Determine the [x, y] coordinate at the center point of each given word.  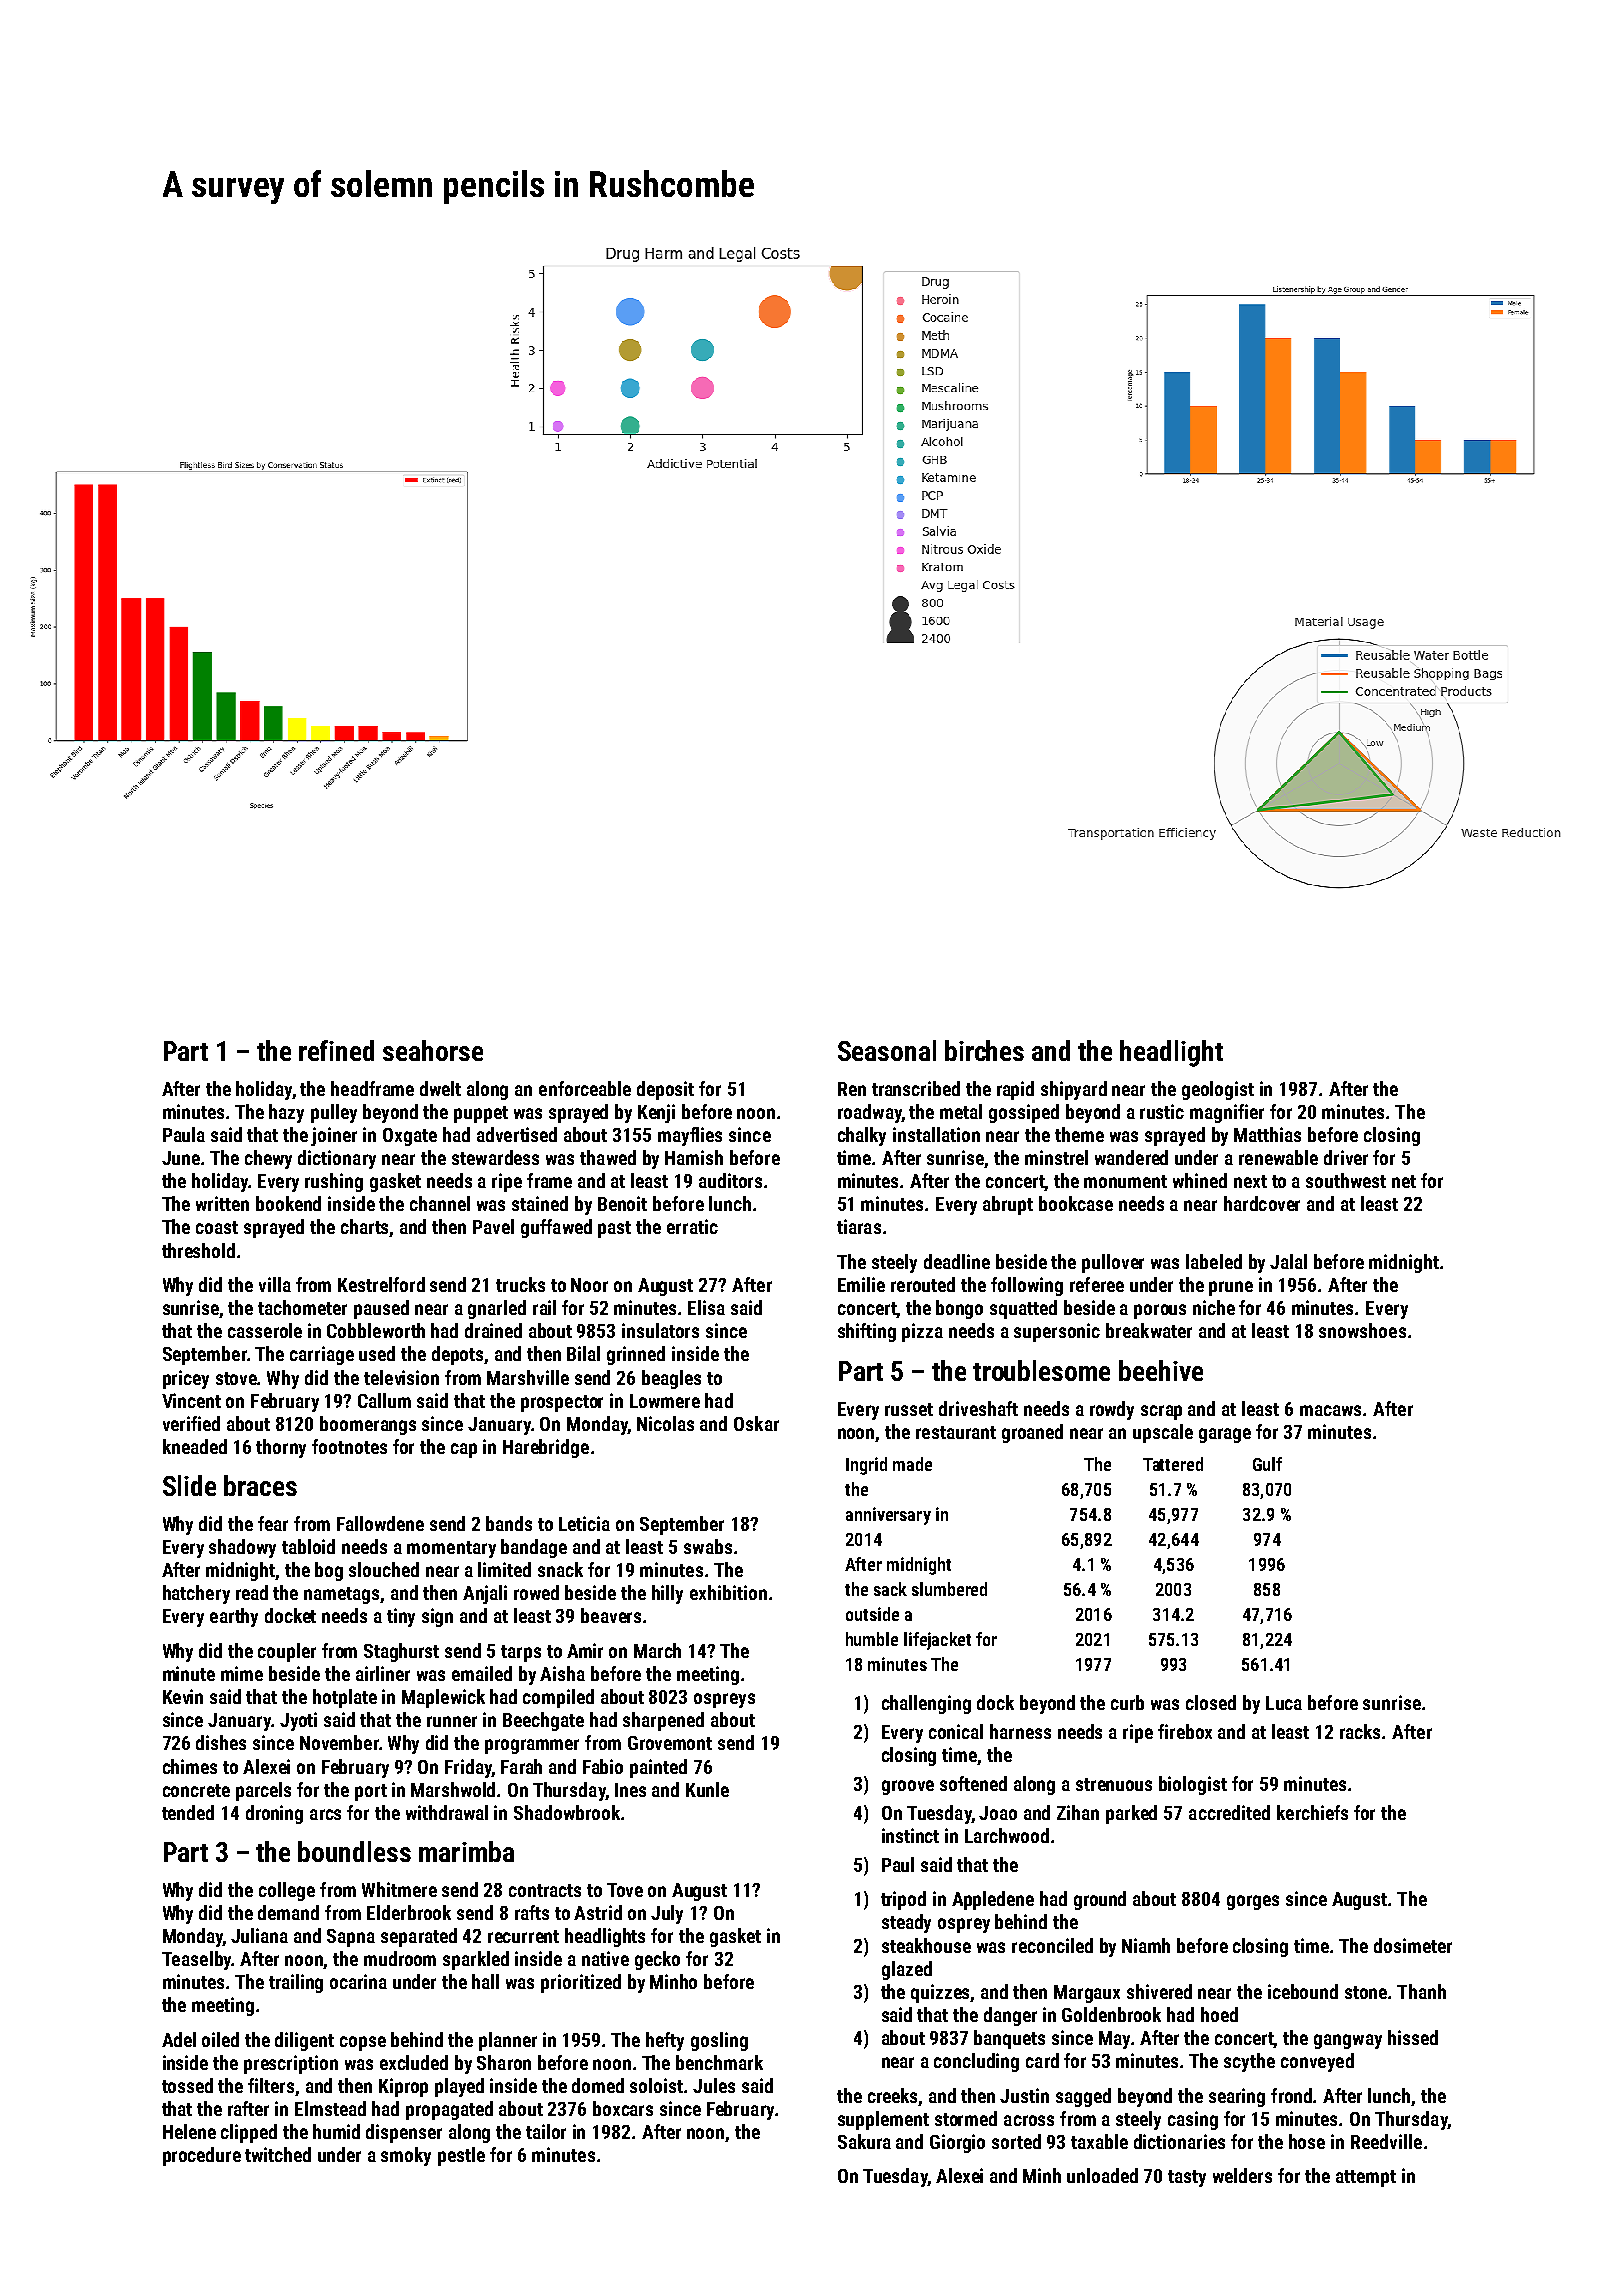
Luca [1284, 1703]
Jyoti [298, 1721]
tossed [187, 2085]
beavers [611, 1615]
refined [336, 1050]
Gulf [1267, 1464]
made [912, 1464]
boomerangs [368, 1425]
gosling [719, 2041]
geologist [1218, 1090]
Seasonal [887, 1050]
